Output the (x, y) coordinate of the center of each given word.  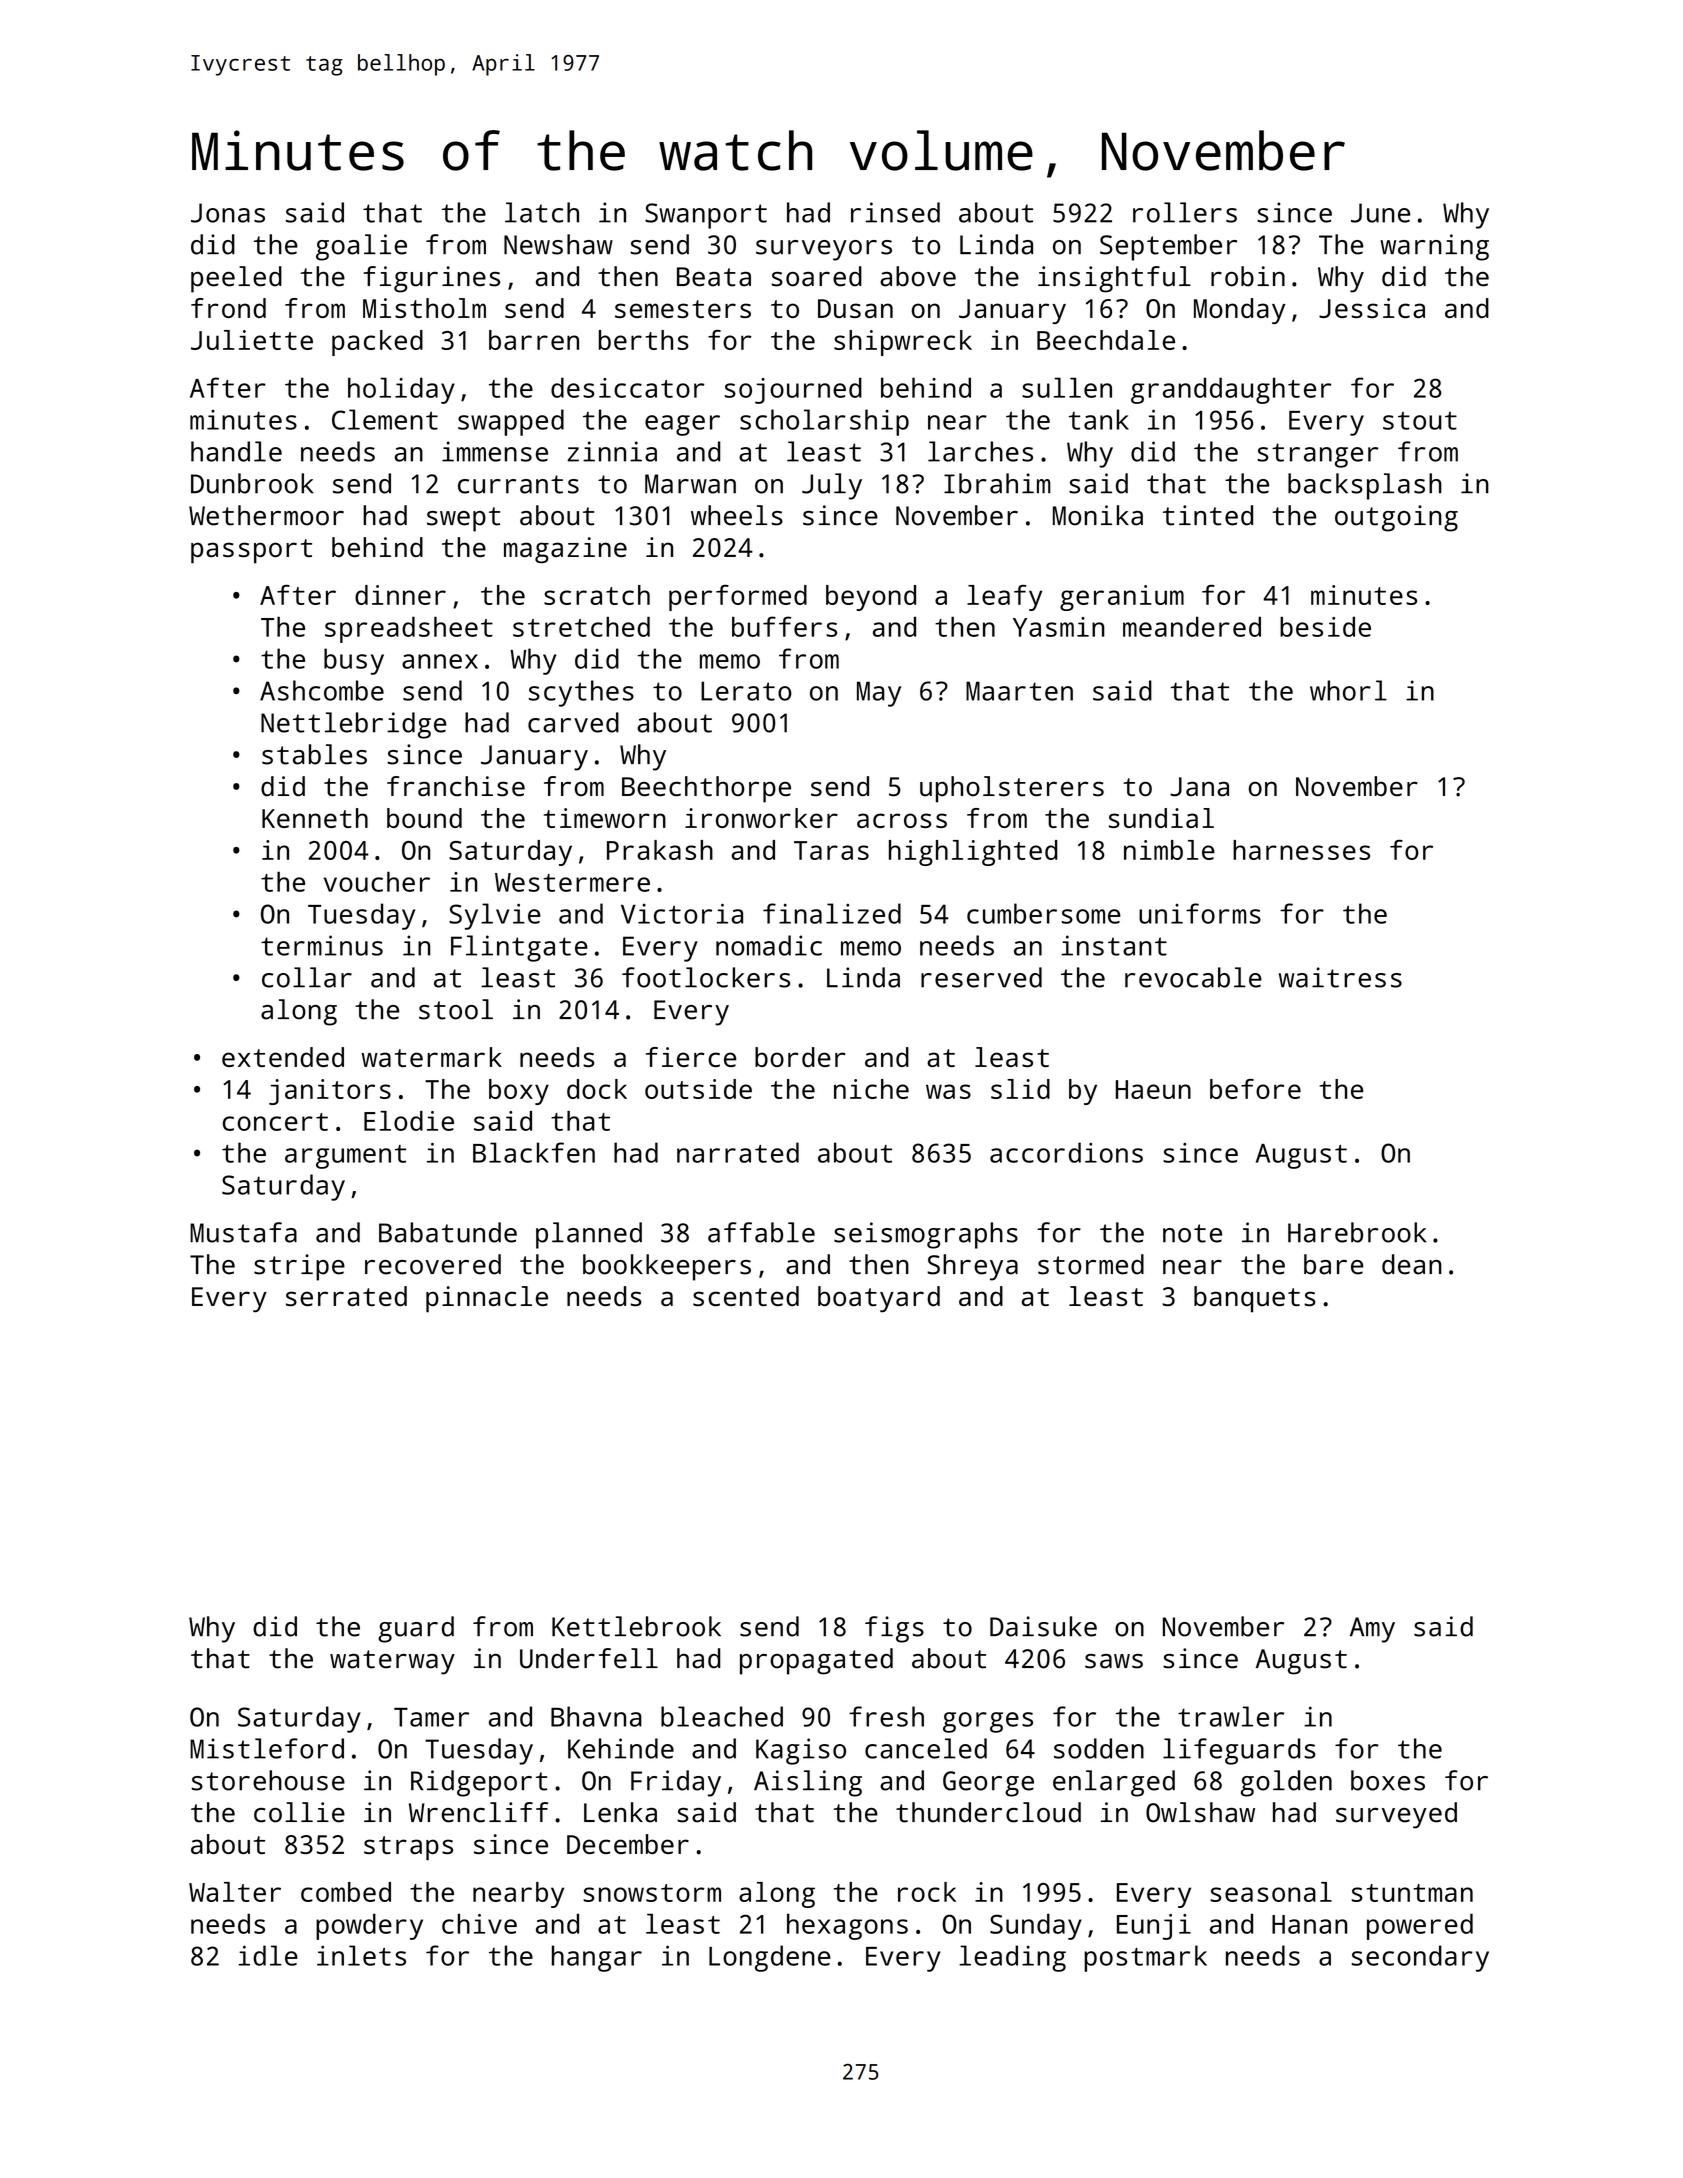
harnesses (1301, 850)
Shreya (972, 1267)
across (902, 820)
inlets (361, 1955)
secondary (1420, 1958)
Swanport (706, 216)
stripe (299, 1267)
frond (228, 308)
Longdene (770, 1958)
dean (1412, 1264)
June (1381, 213)
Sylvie (495, 916)
